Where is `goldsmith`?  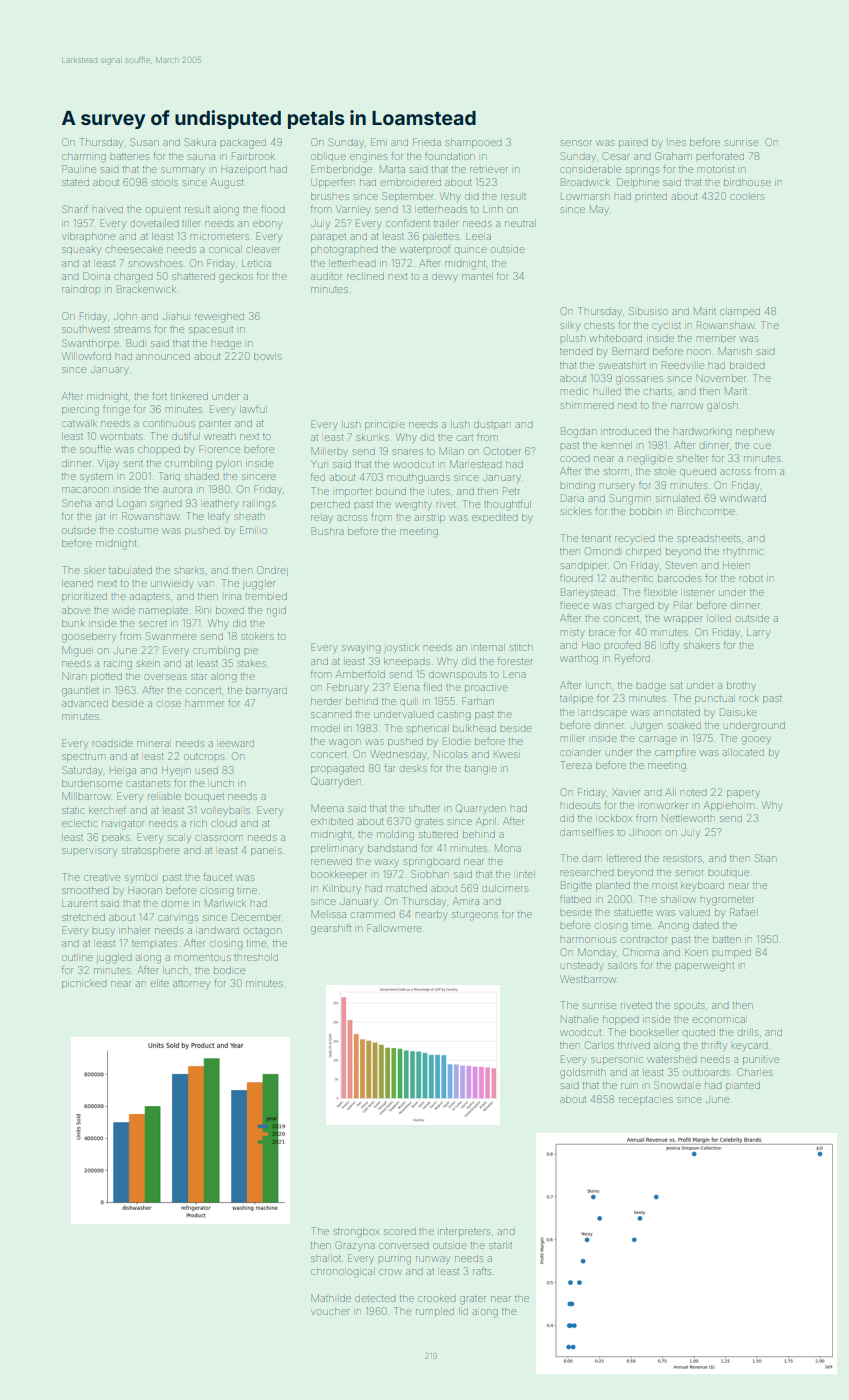
goldsmith is located at coordinates (583, 1074).
